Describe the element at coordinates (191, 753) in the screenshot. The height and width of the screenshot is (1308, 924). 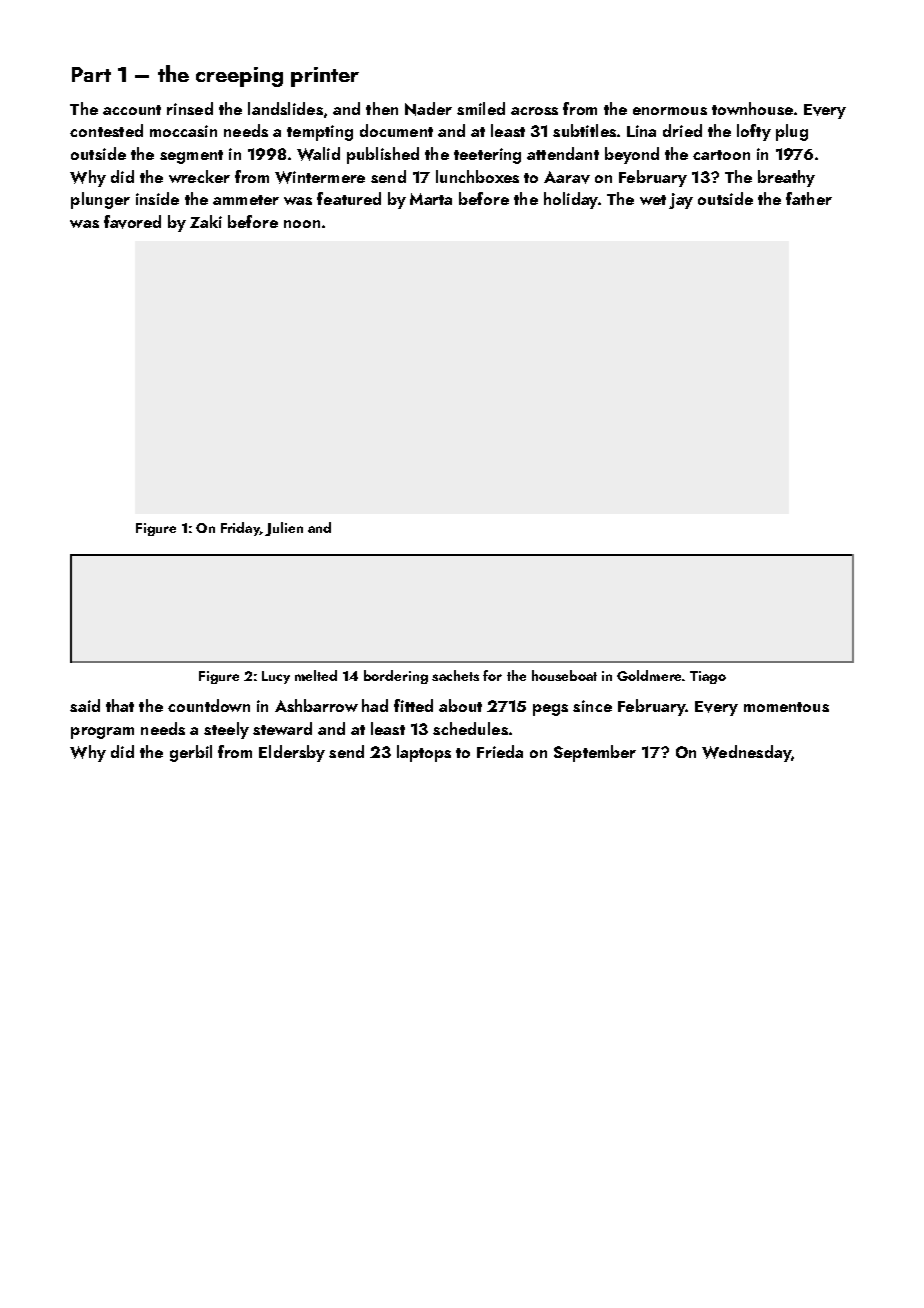
I see `gerbil` at that location.
